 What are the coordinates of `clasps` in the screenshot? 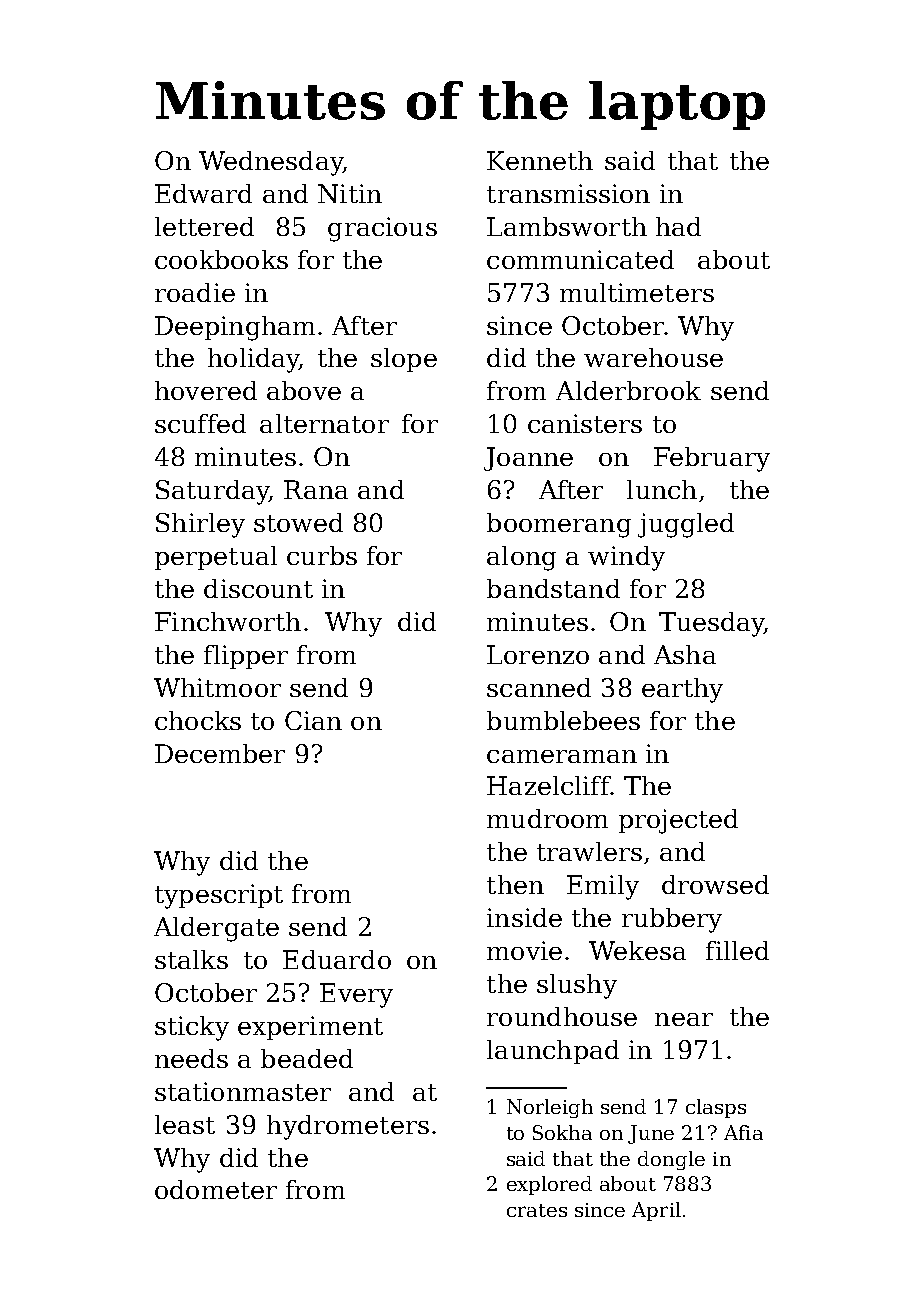 It's located at (716, 1108).
